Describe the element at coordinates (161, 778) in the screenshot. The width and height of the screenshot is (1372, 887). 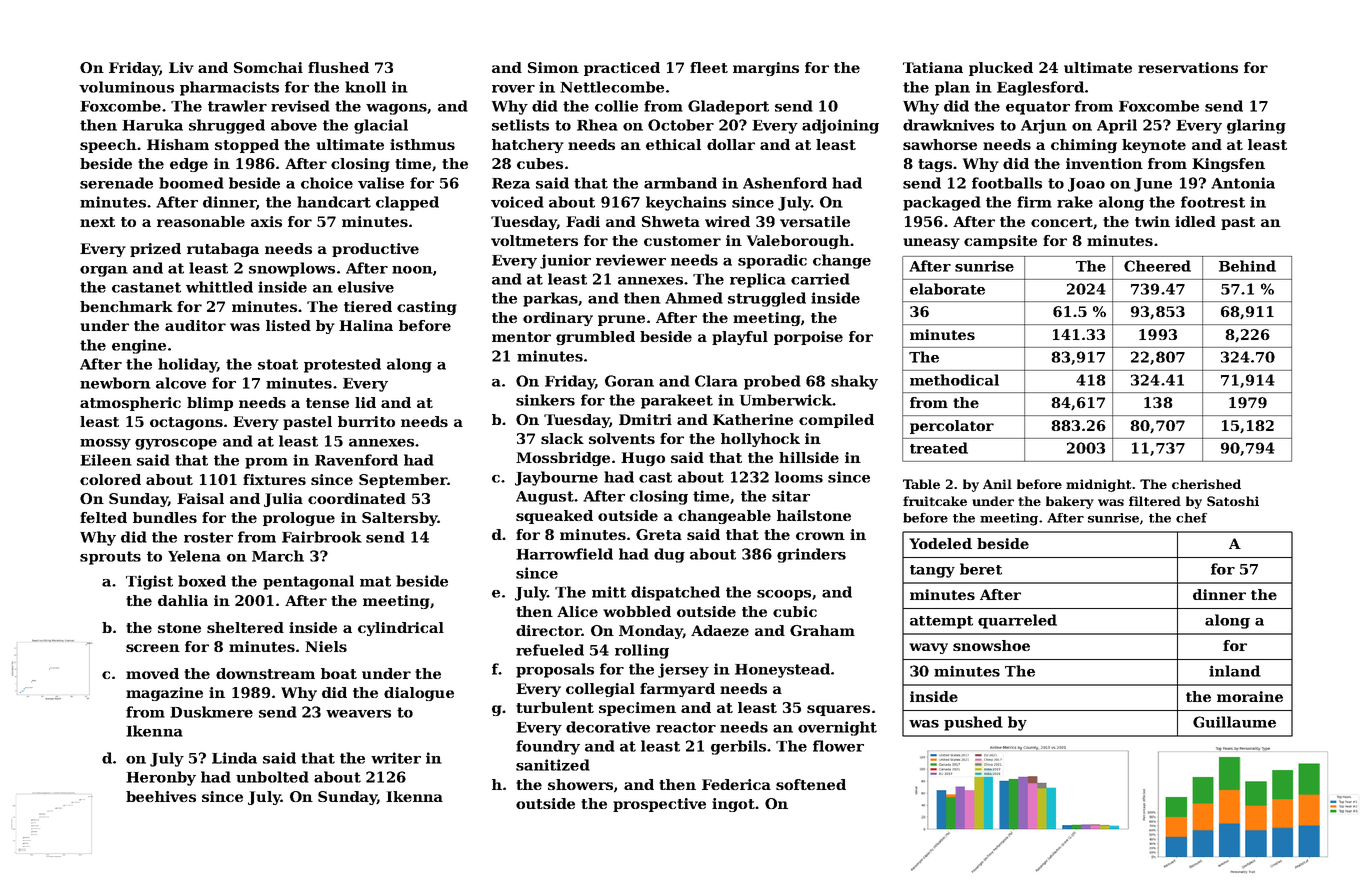
I see `Heronby` at that location.
